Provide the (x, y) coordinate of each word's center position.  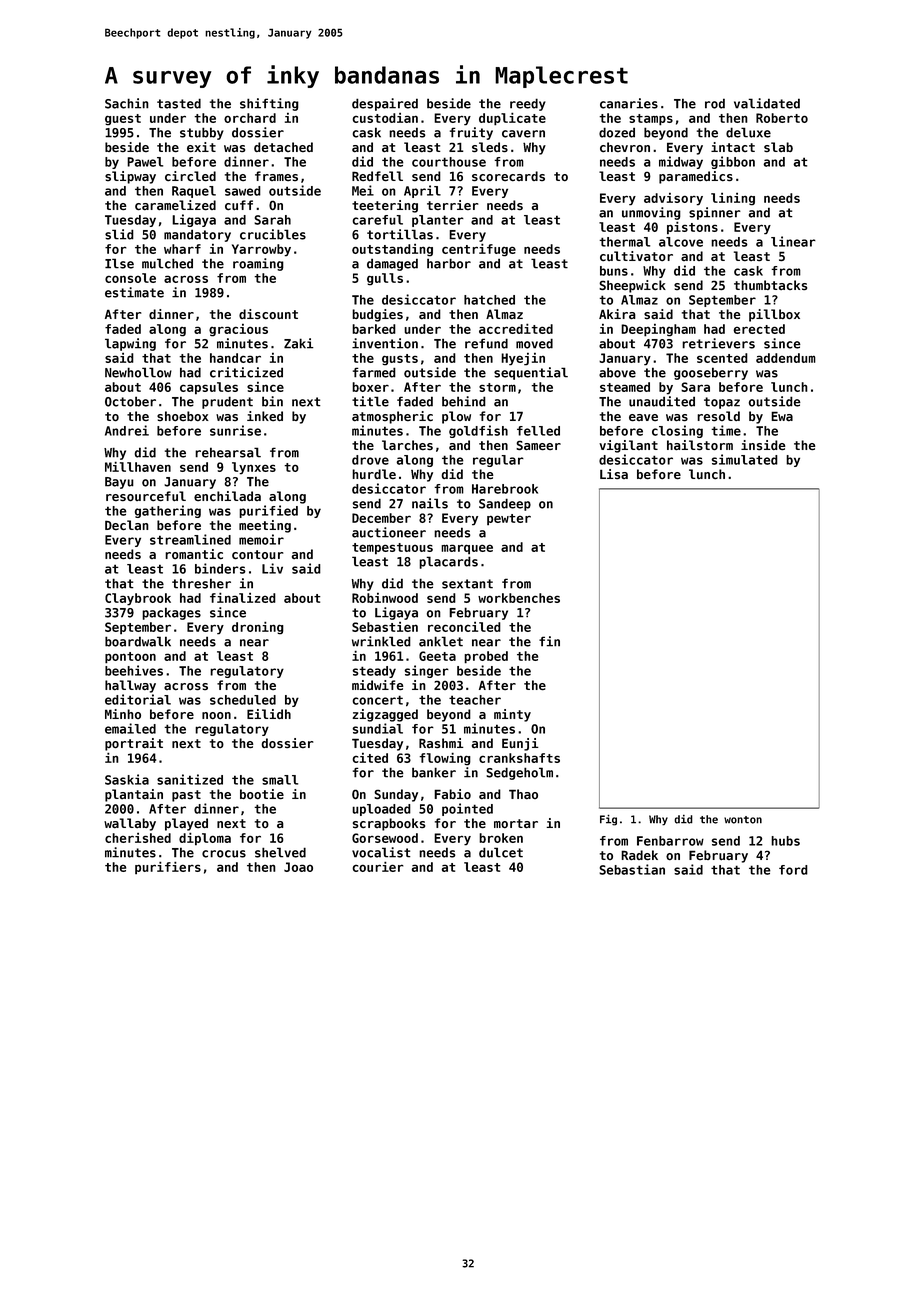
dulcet (501, 852)
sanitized (190, 779)
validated (767, 103)
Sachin (127, 103)
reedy (528, 104)
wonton (743, 820)
